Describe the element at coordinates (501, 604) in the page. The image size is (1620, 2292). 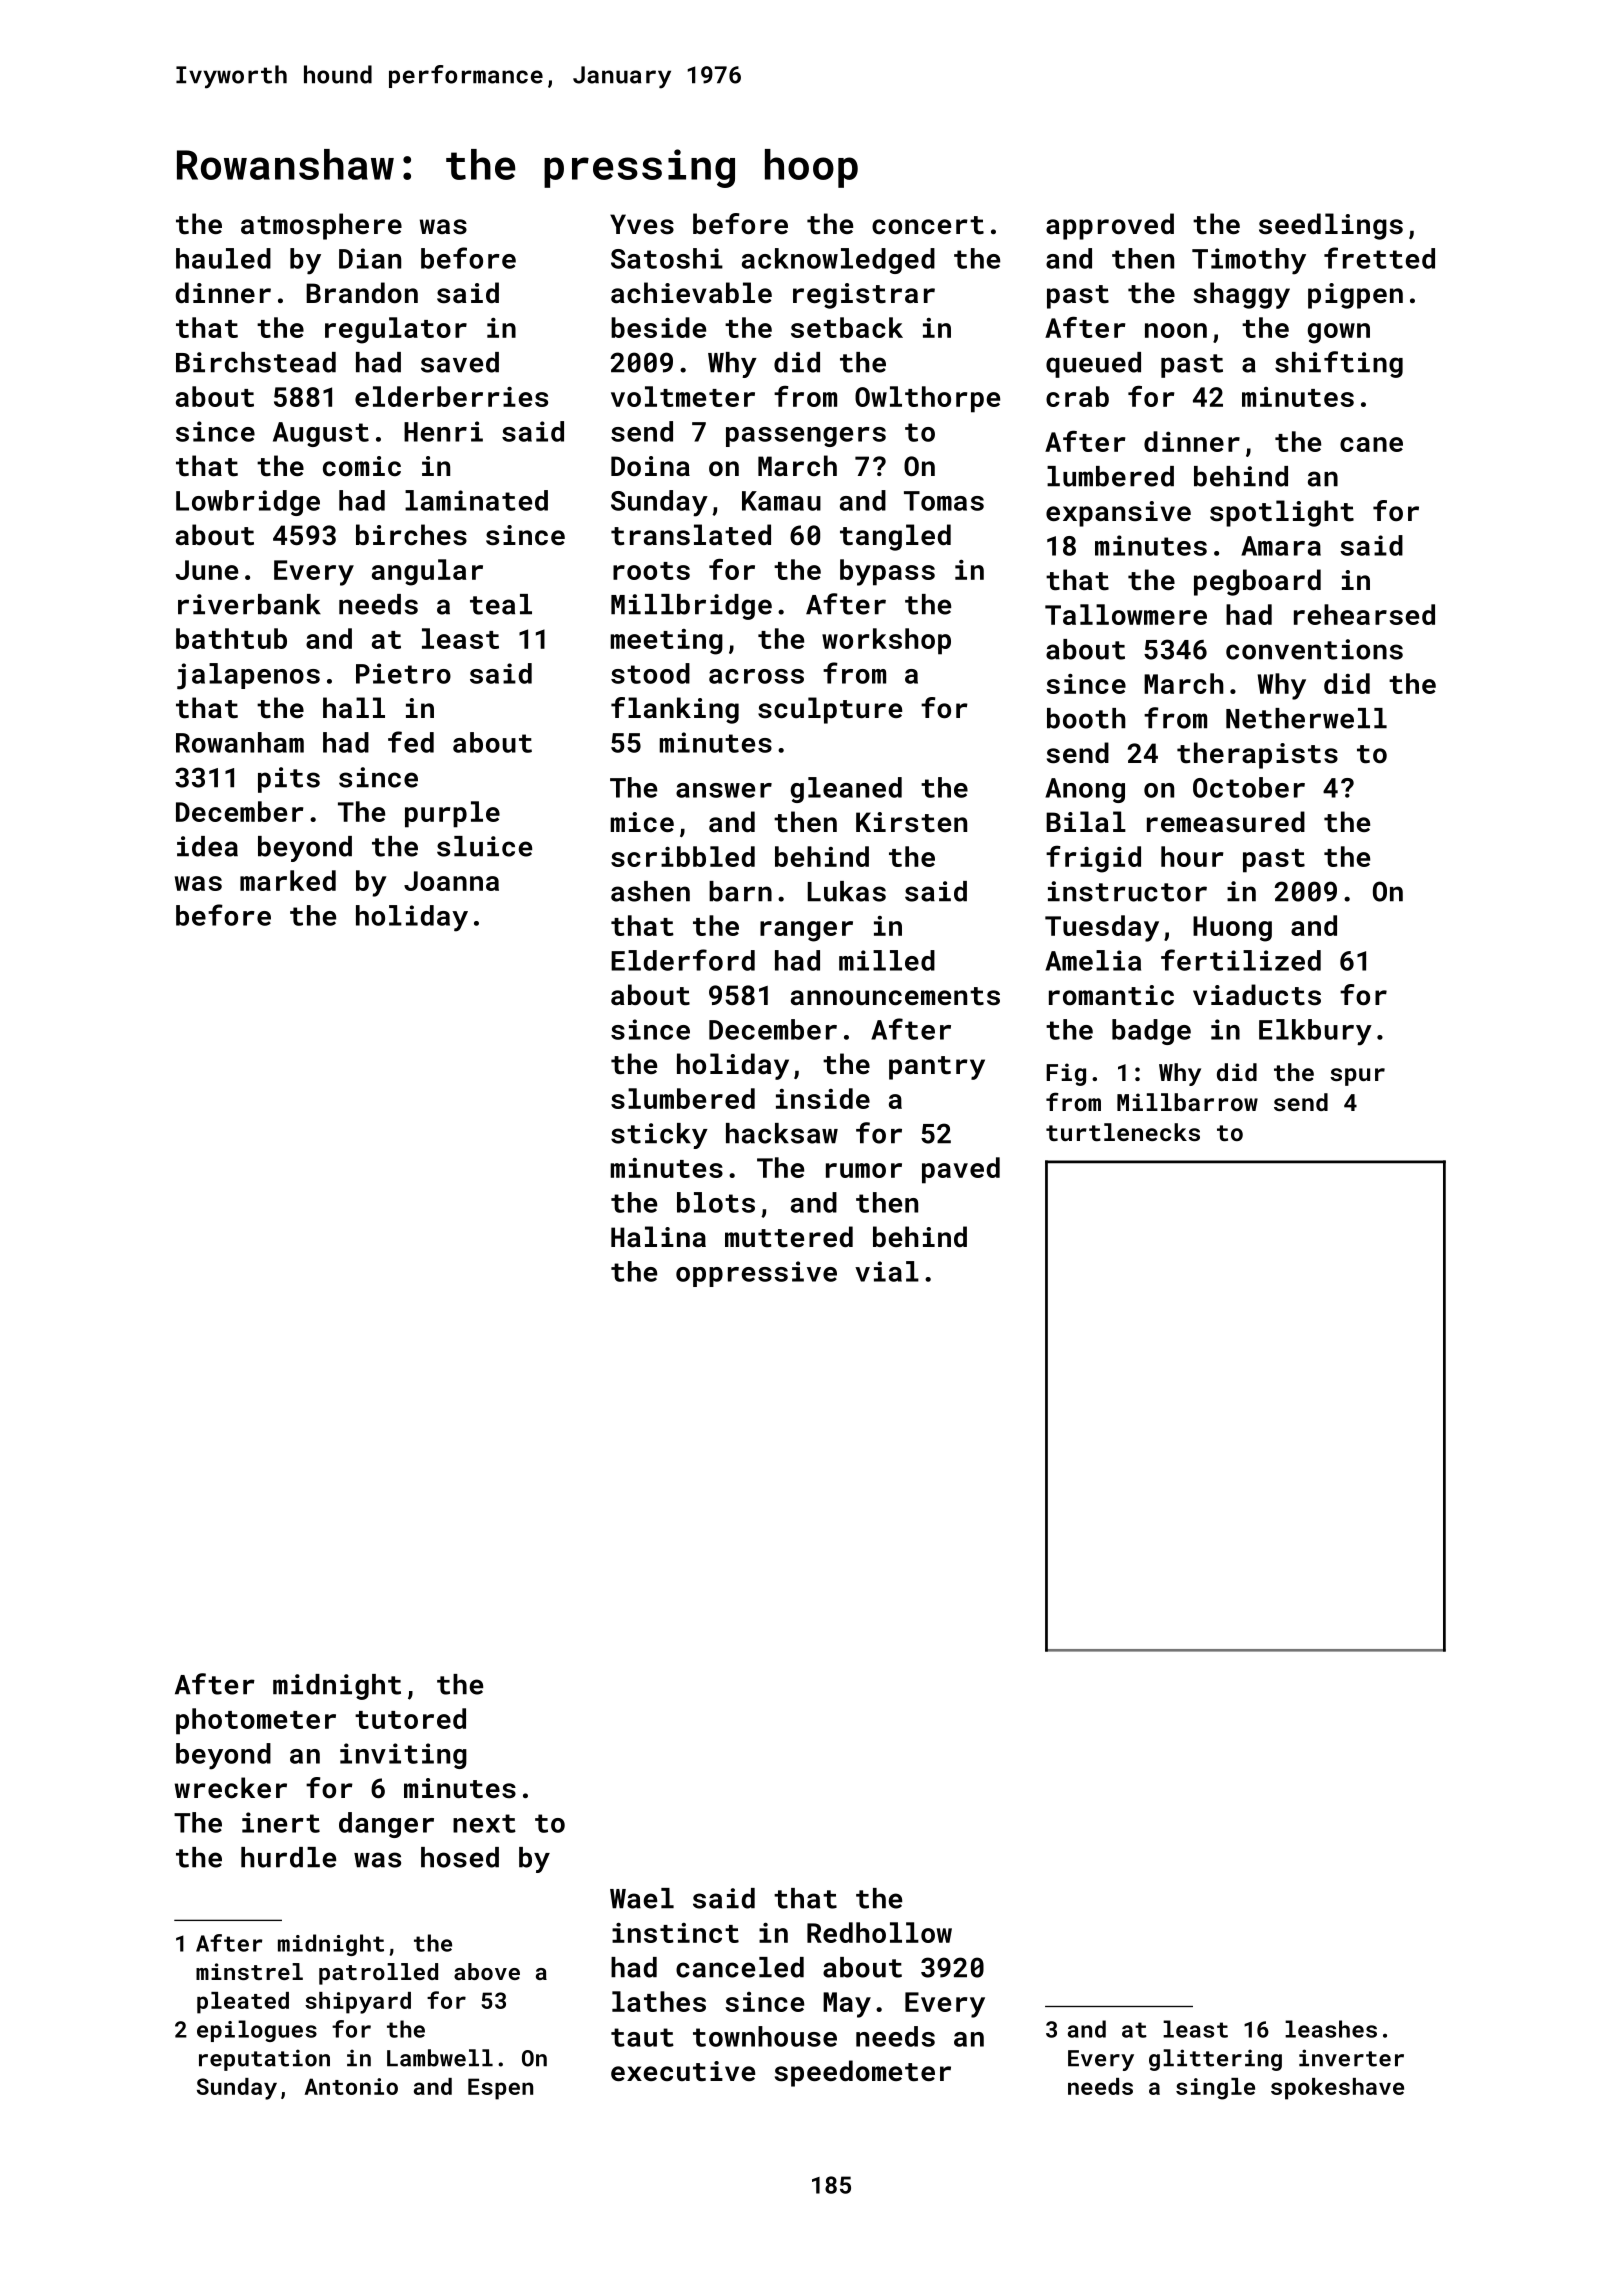
I see `teal` at that location.
